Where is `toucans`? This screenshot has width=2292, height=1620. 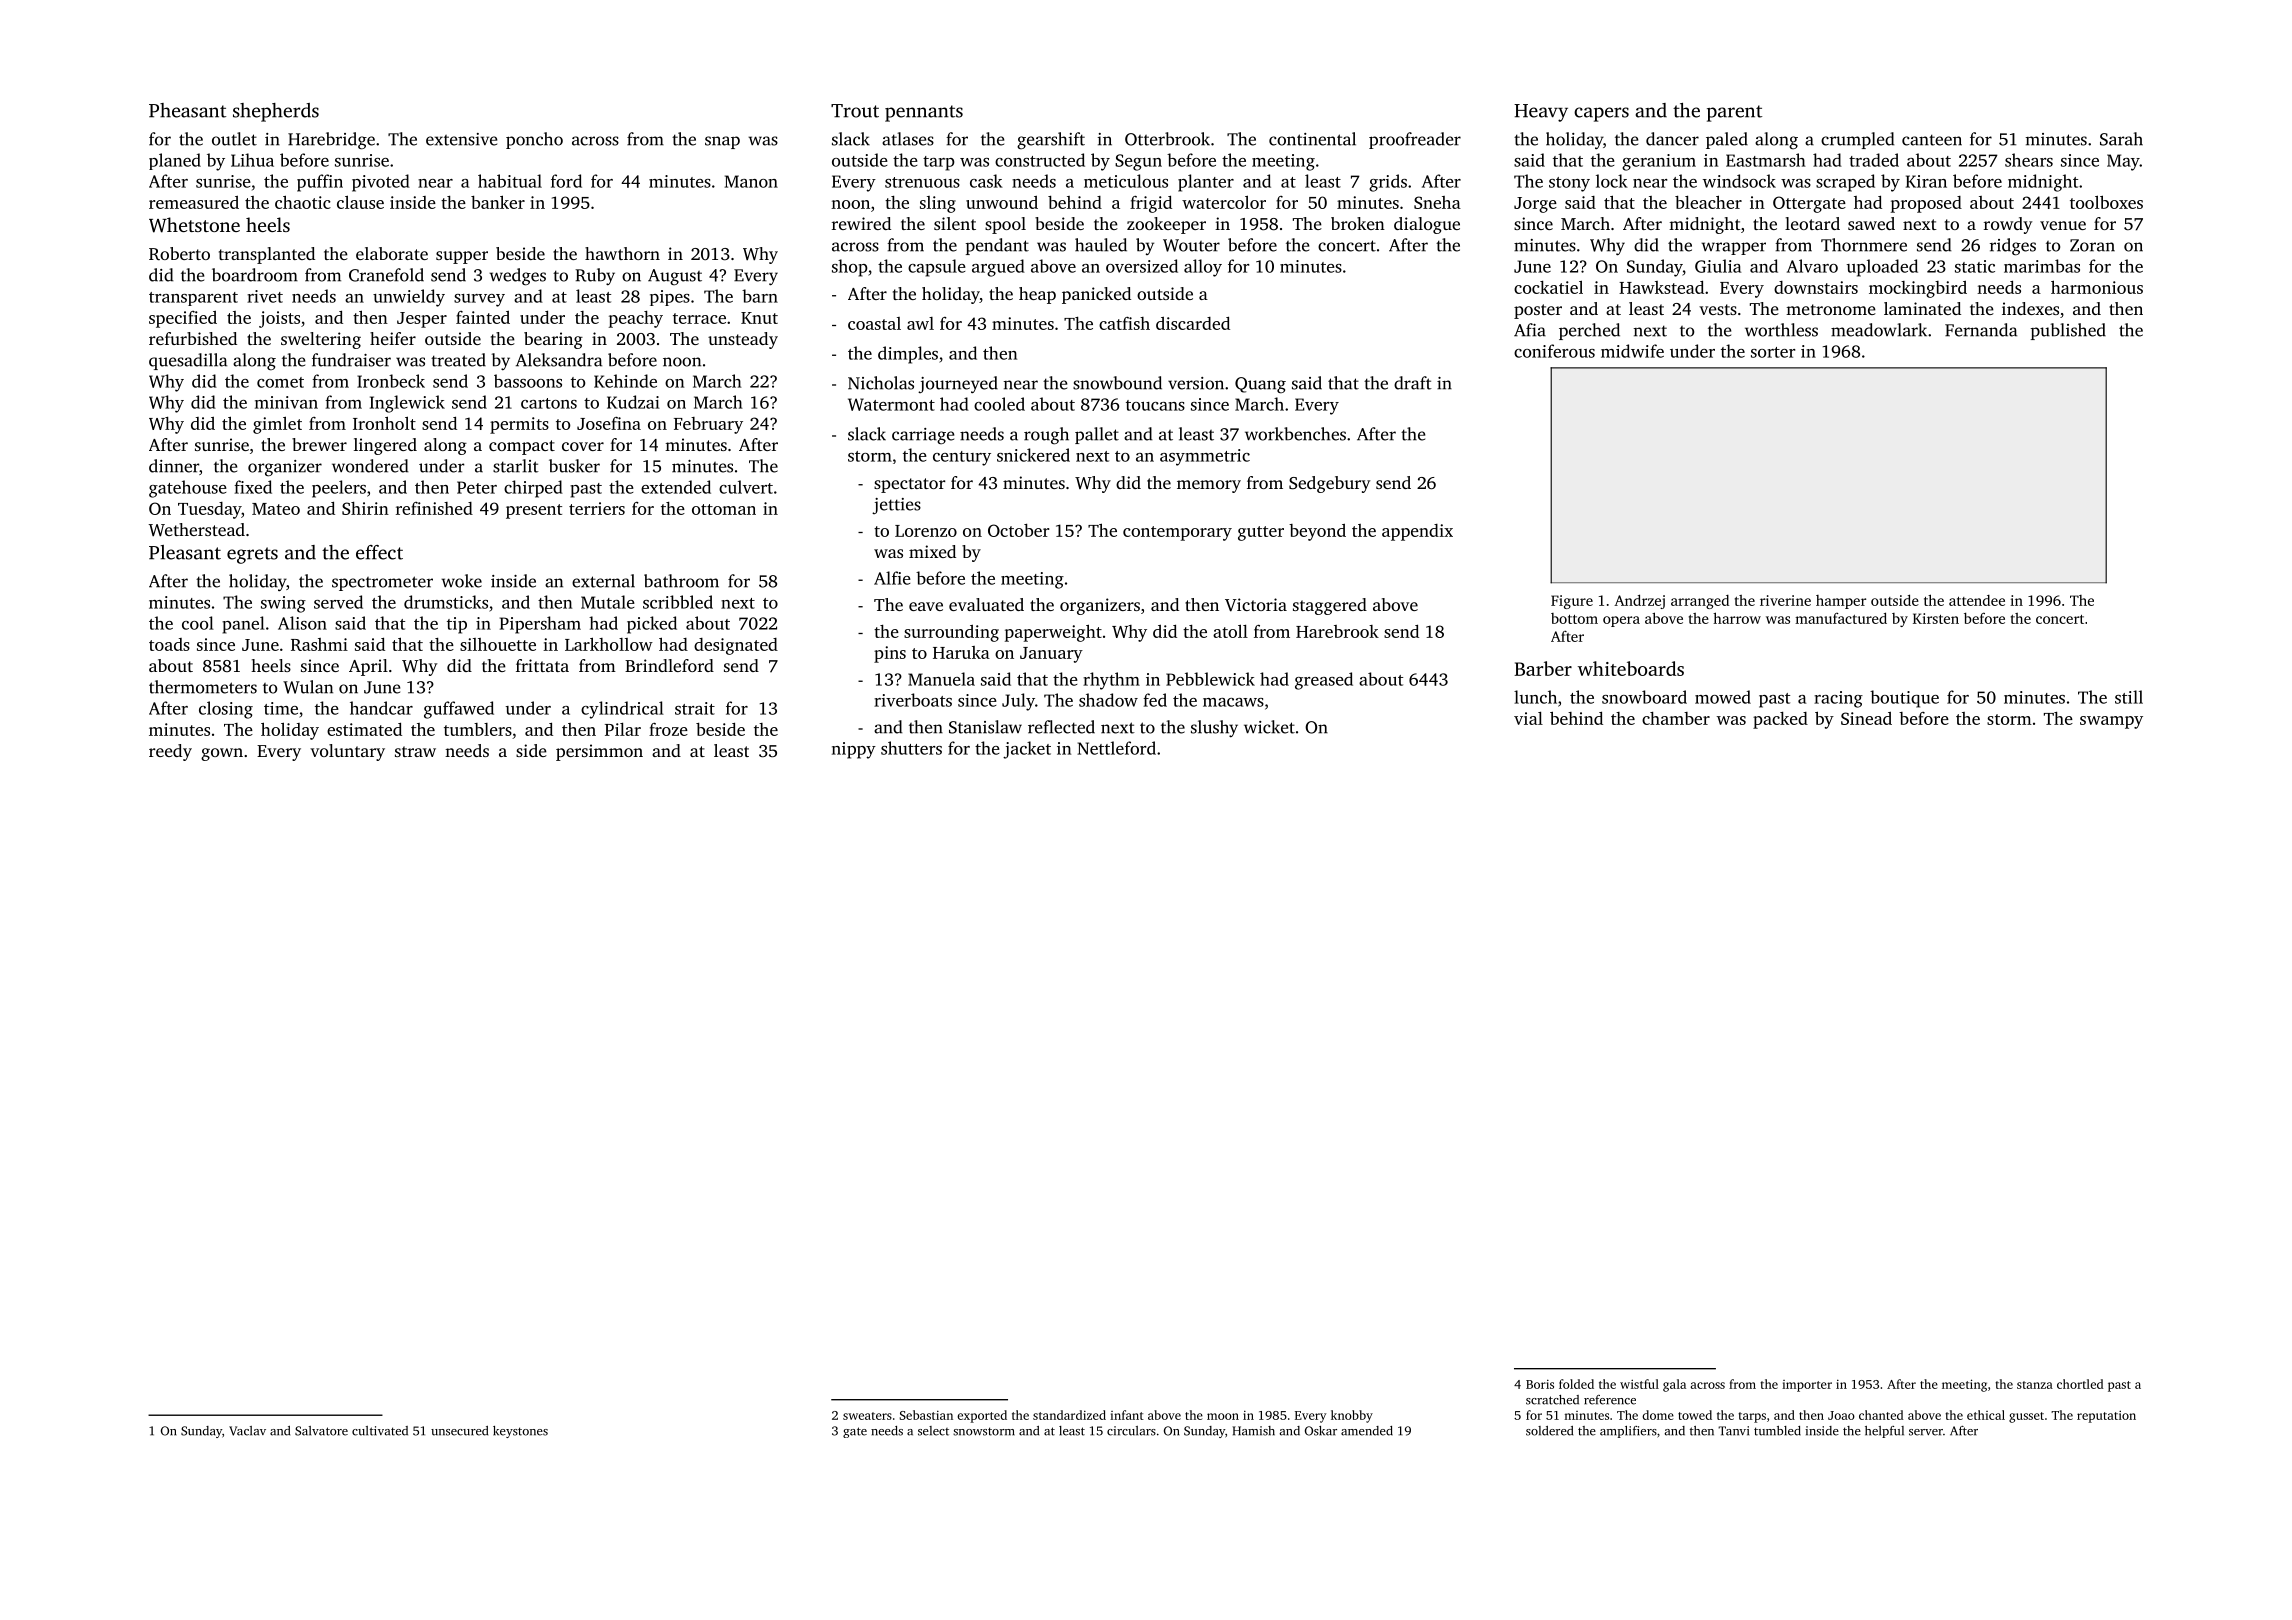 toucans is located at coordinates (1155, 405).
